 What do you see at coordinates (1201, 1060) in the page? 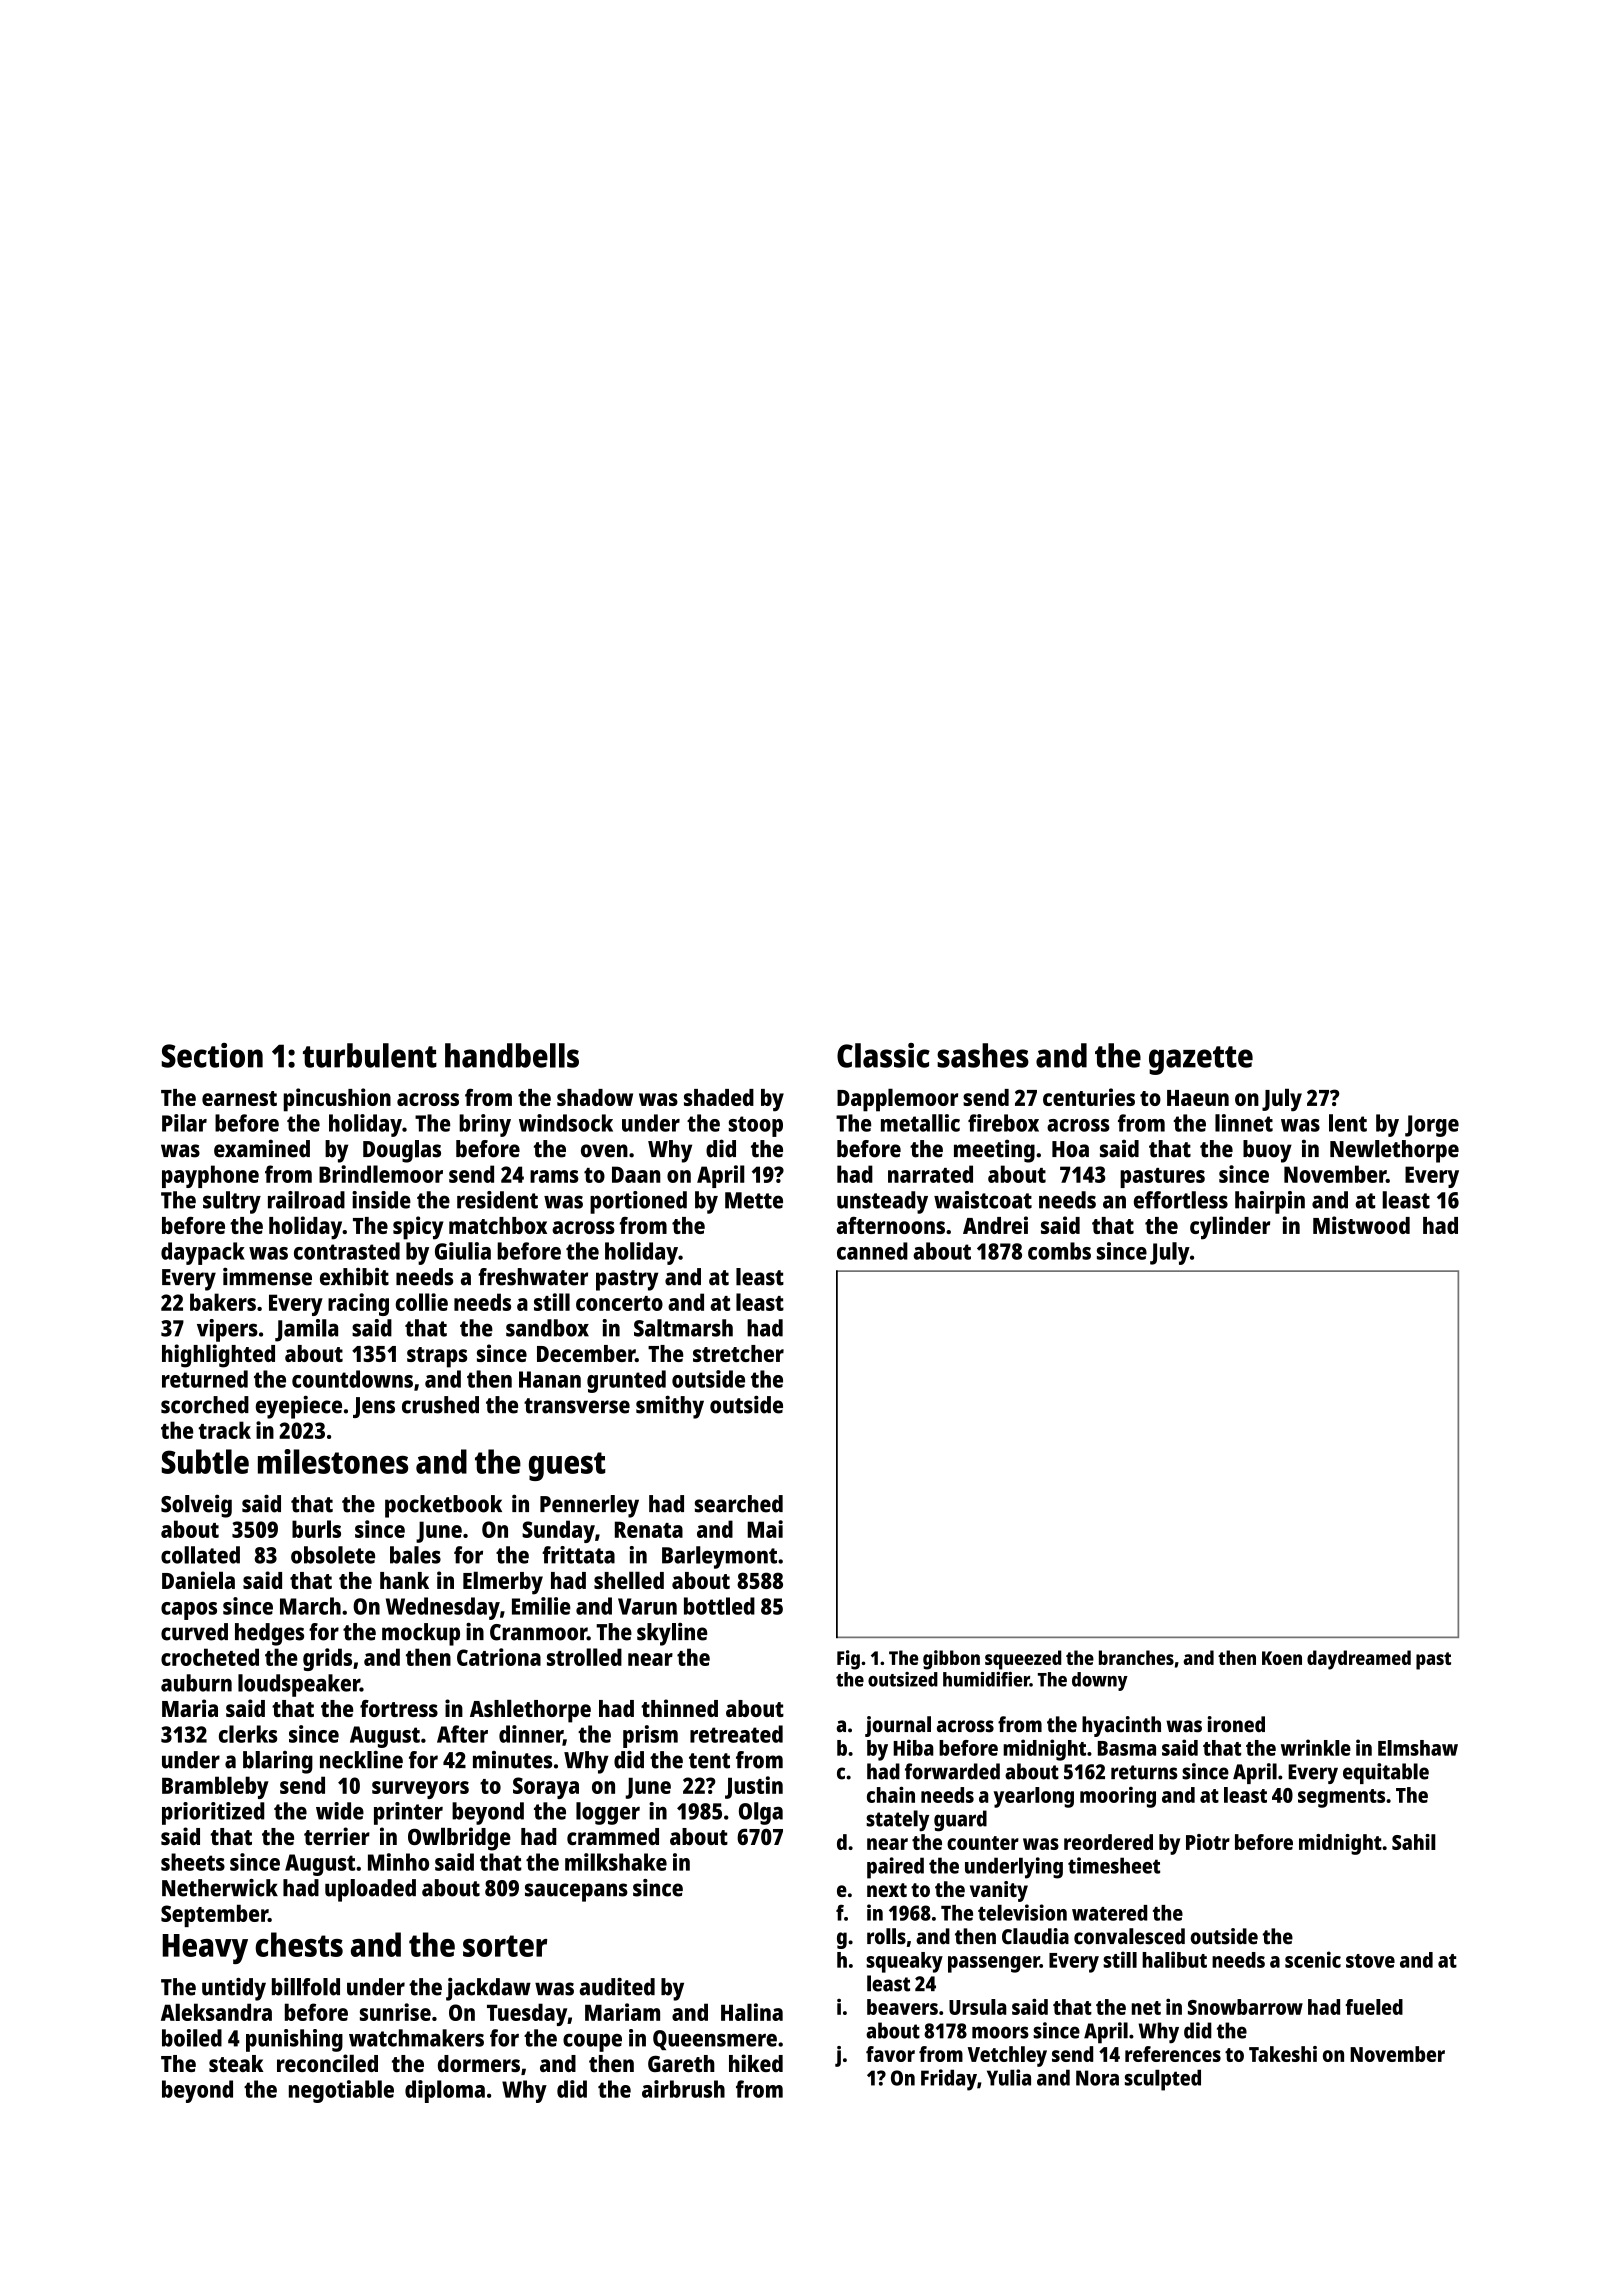
I see `gazette` at bounding box center [1201, 1060].
